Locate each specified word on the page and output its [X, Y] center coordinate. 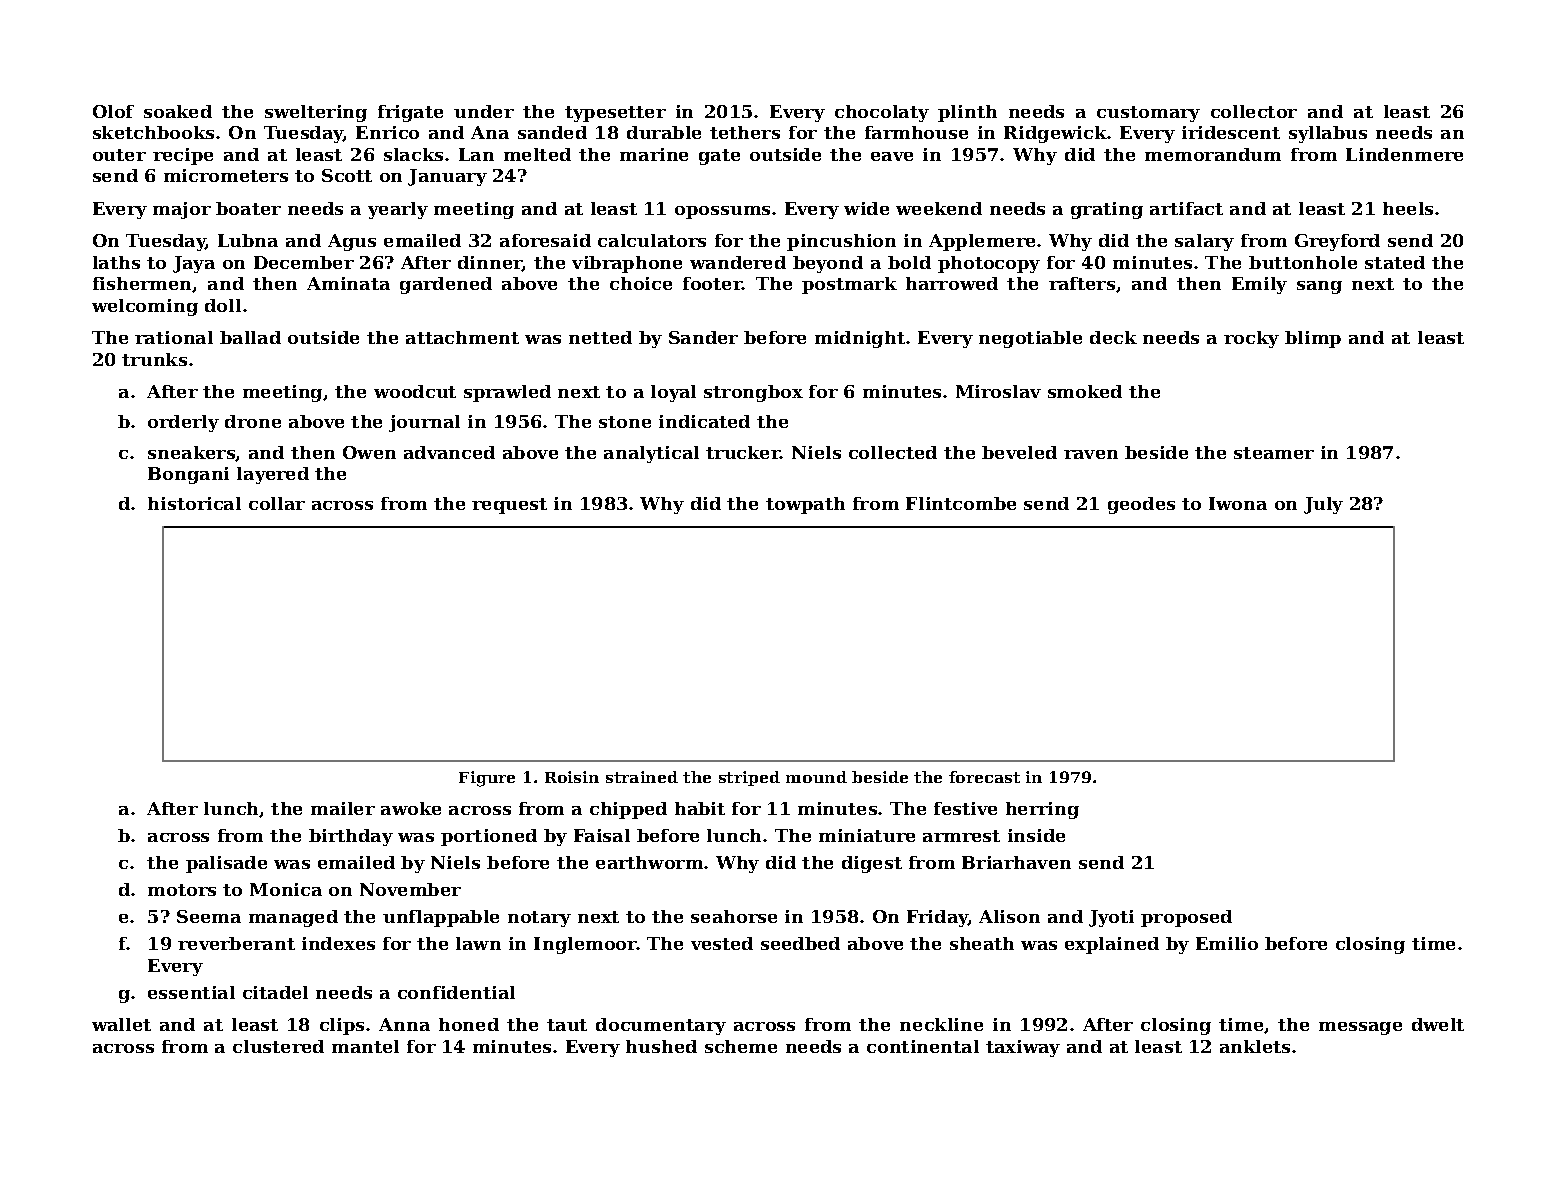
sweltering [316, 113]
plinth [967, 113]
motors [182, 890]
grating [1107, 210]
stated [1395, 262]
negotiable [1030, 339]
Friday [937, 918]
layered [273, 475]
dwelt [1438, 1024]
